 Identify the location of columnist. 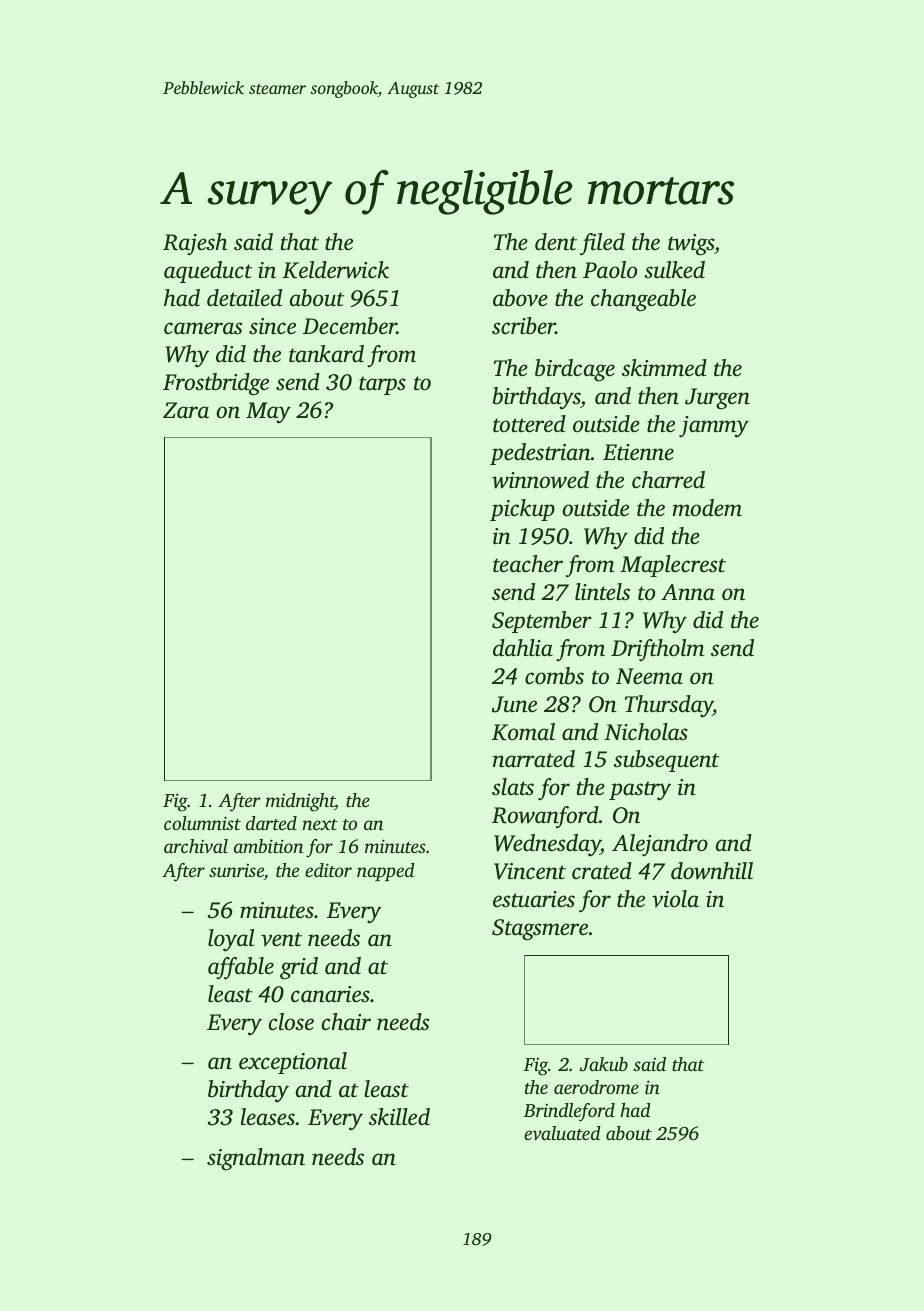
(202, 823).
